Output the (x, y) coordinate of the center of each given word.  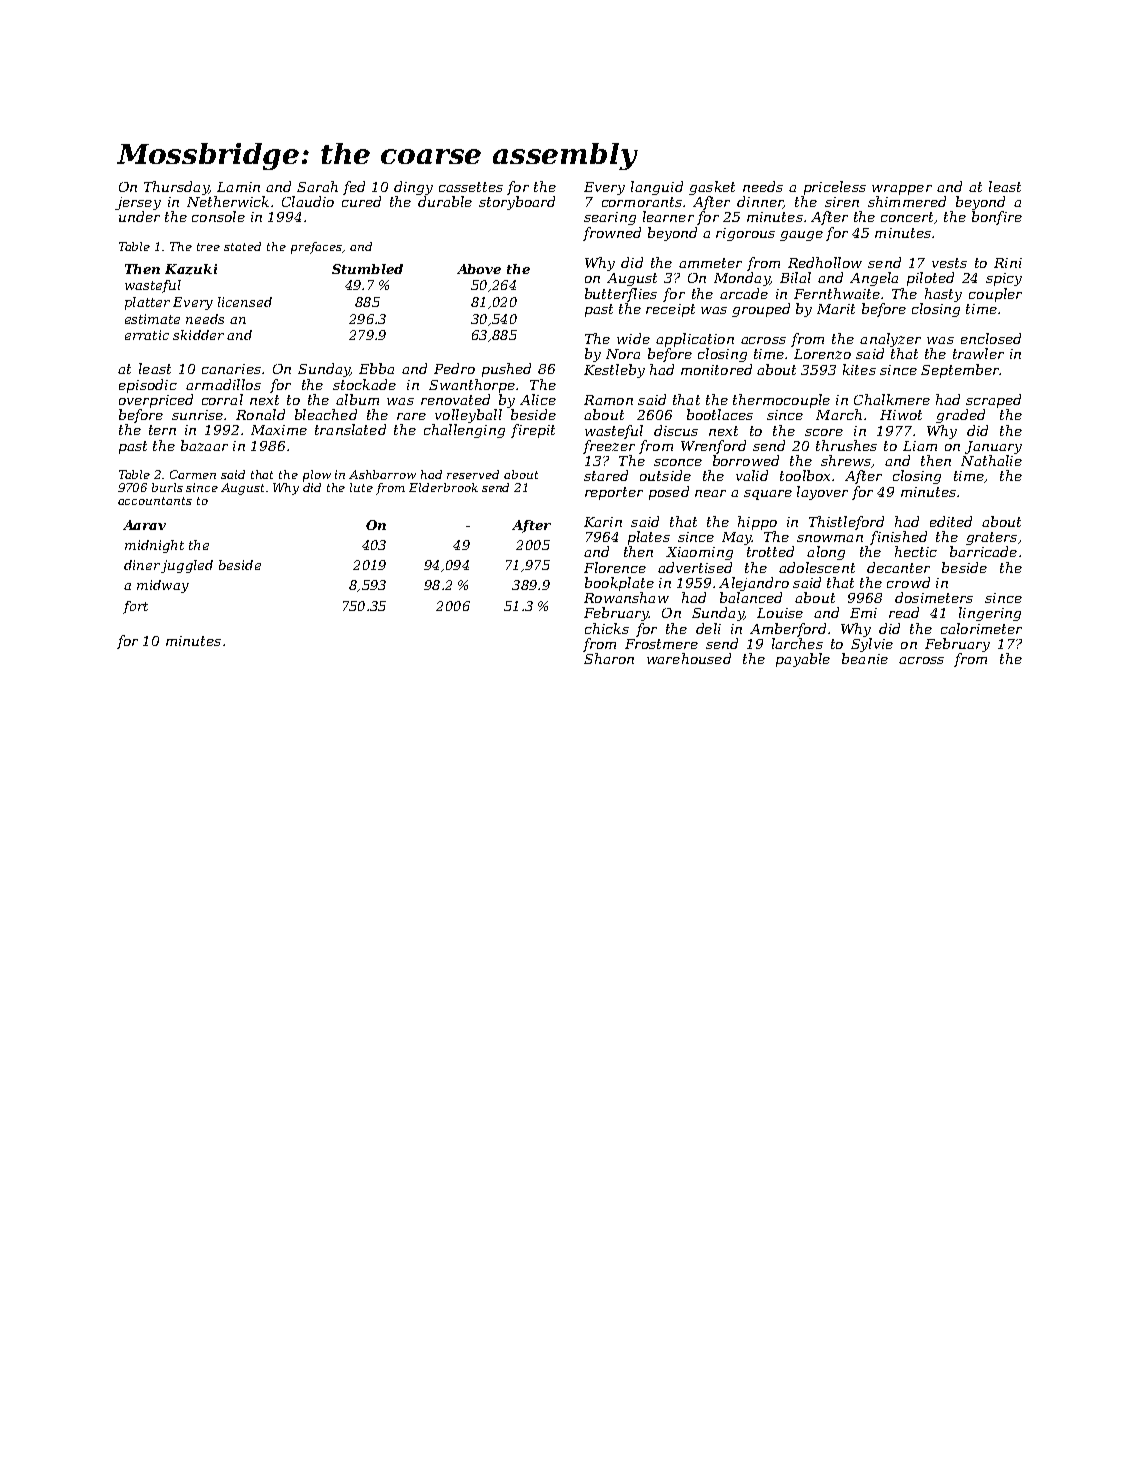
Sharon (609, 658)
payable (803, 660)
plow (317, 476)
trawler (978, 353)
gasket (712, 188)
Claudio (308, 201)
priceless (835, 188)
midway (163, 586)
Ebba (376, 368)
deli (708, 628)
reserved (473, 474)
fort (135, 607)
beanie (865, 658)
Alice (538, 399)
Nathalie (991, 460)
